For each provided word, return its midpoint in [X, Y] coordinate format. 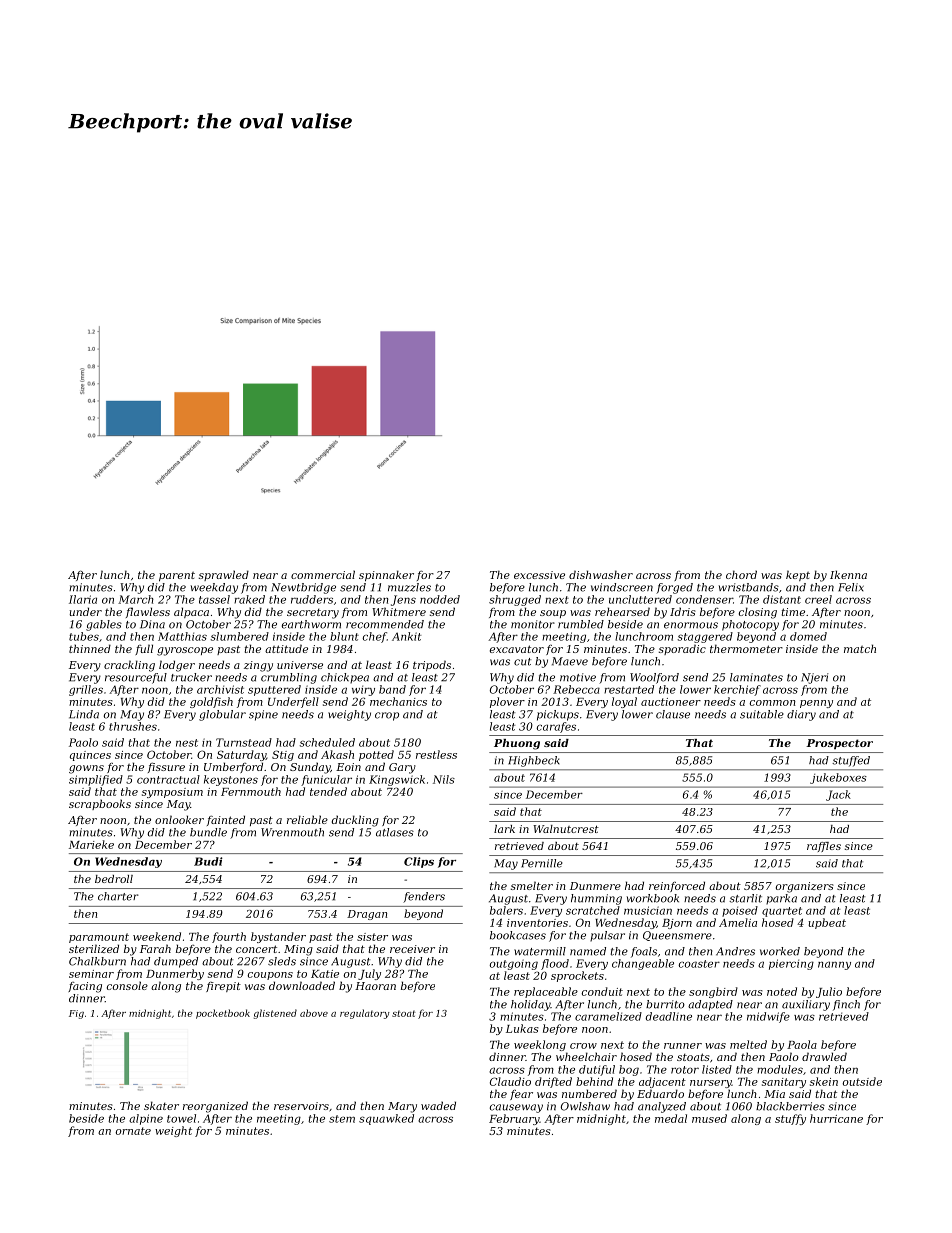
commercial [323, 574]
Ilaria [83, 599]
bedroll [114, 879]
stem [342, 1119]
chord [741, 574]
